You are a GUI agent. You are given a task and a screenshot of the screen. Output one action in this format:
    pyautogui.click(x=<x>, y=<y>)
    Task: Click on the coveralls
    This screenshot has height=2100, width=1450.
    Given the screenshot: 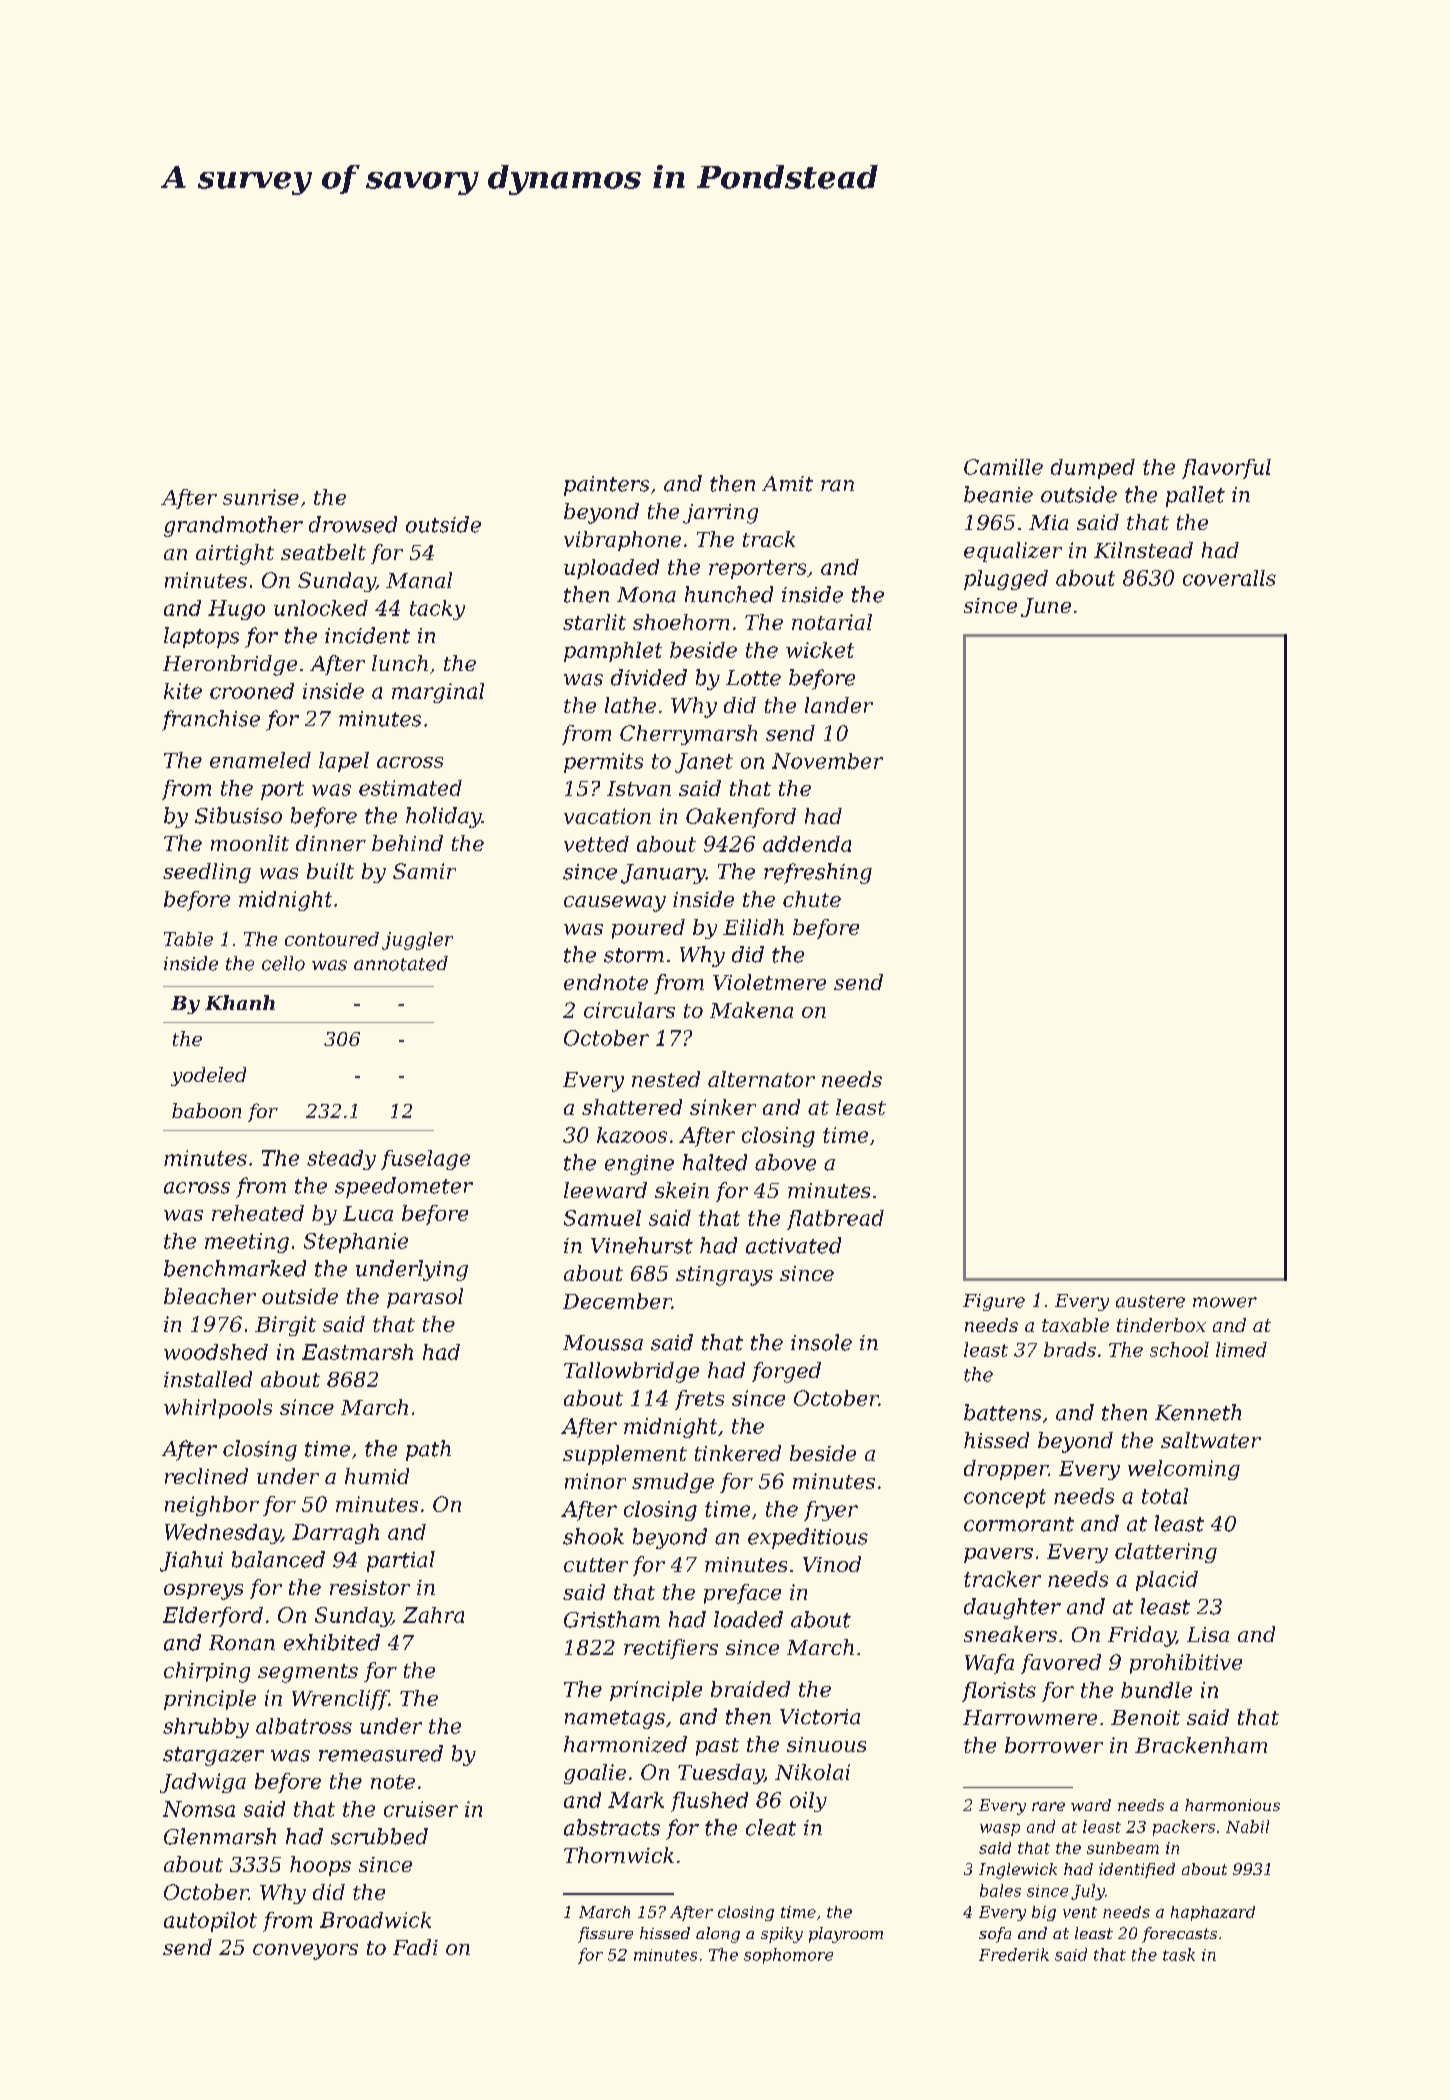 What is the action you would take?
    pyautogui.click(x=1229, y=578)
